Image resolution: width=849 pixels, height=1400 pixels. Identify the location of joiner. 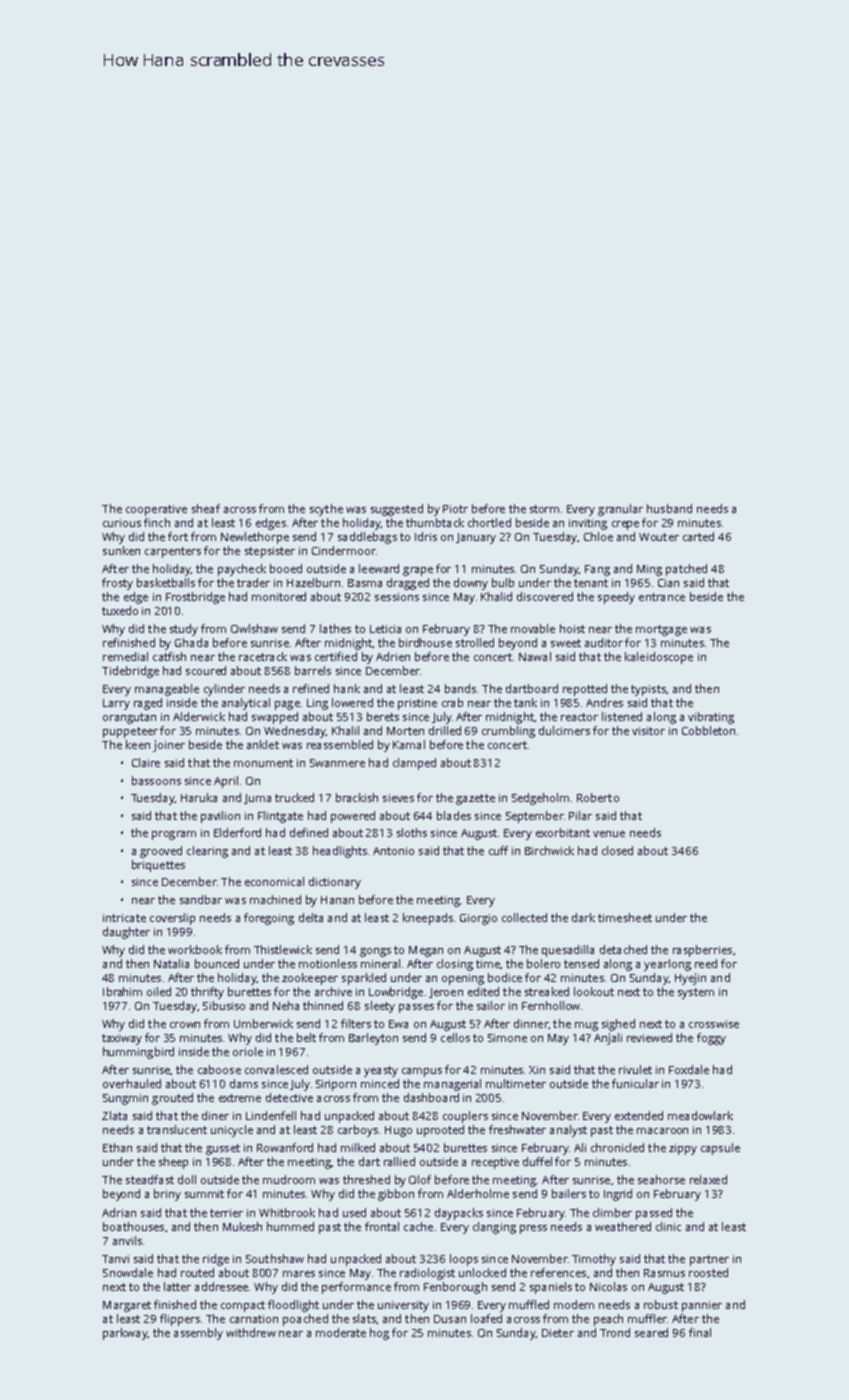
(169, 746).
